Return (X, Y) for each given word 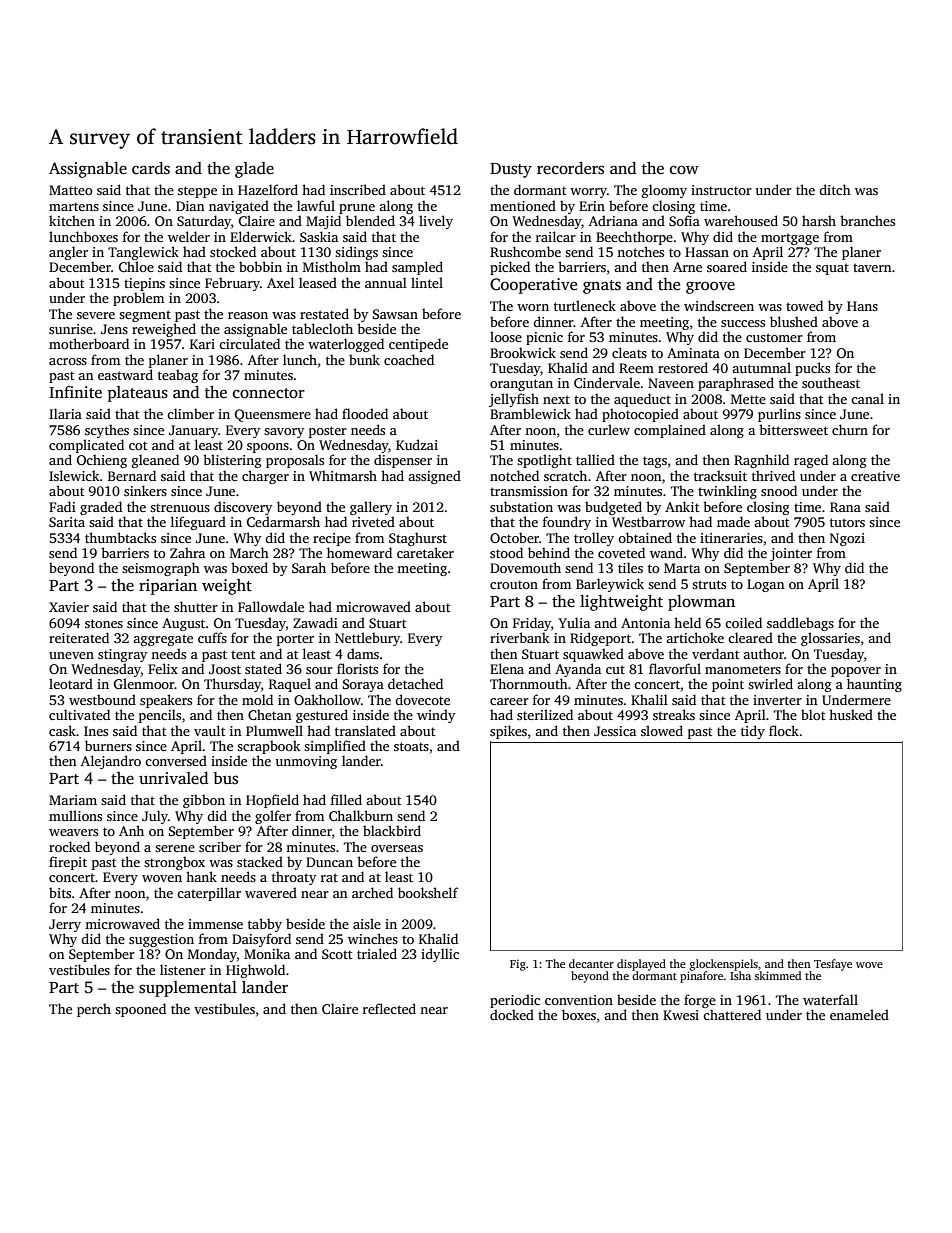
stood (506, 552)
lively (436, 222)
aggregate (163, 640)
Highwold (255, 971)
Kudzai (417, 444)
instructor (721, 190)
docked (512, 1014)
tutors (847, 522)
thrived (773, 475)
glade (254, 170)
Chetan (269, 714)
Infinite (75, 392)
